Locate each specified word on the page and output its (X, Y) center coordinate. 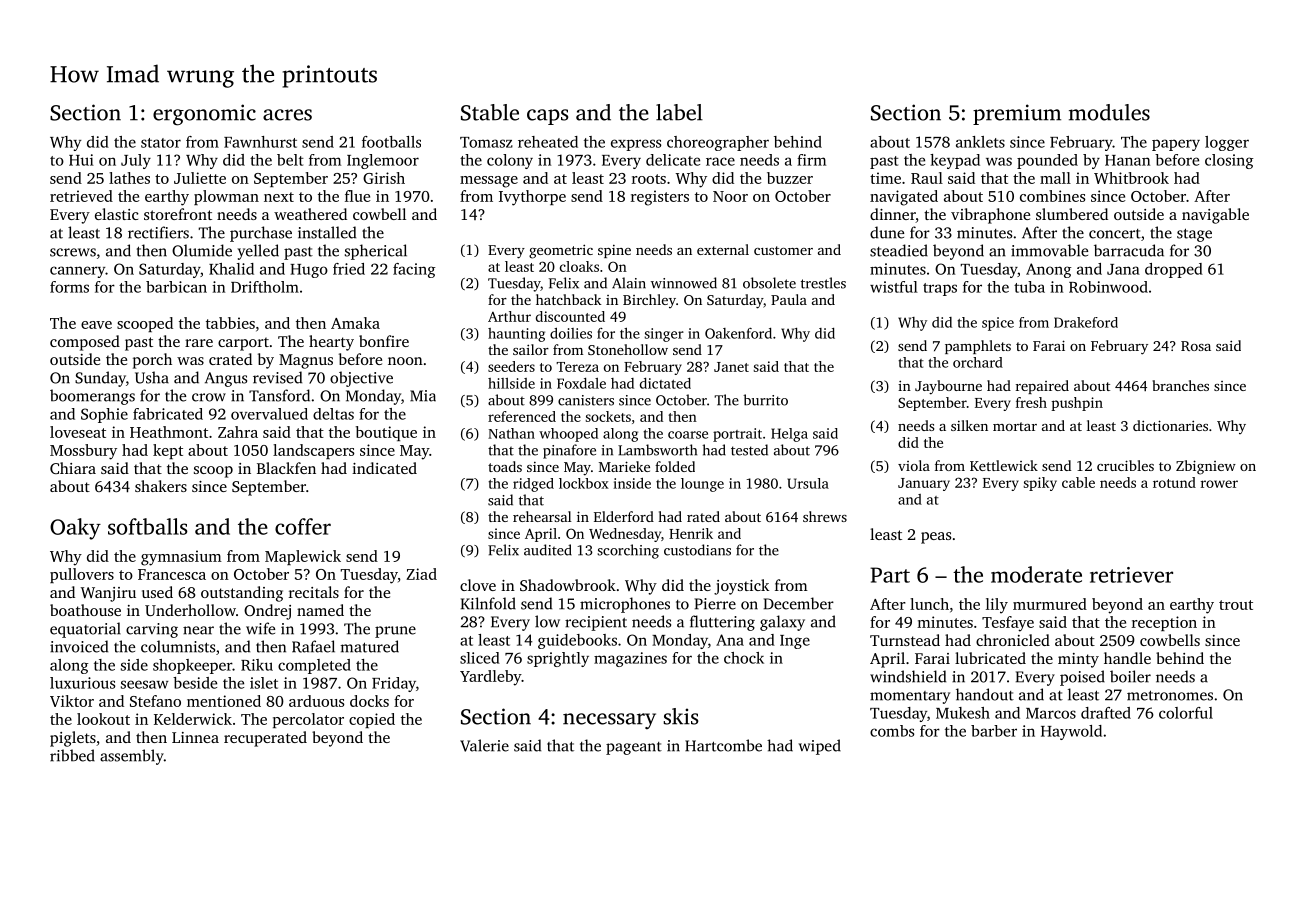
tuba (1029, 287)
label (679, 112)
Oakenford (738, 333)
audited (548, 550)
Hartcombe (723, 745)
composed (85, 343)
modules (1109, 112)
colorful (1186, 713)
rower (1219, 484)
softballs (148, 526)
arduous (316, 701)
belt (290, 160)
